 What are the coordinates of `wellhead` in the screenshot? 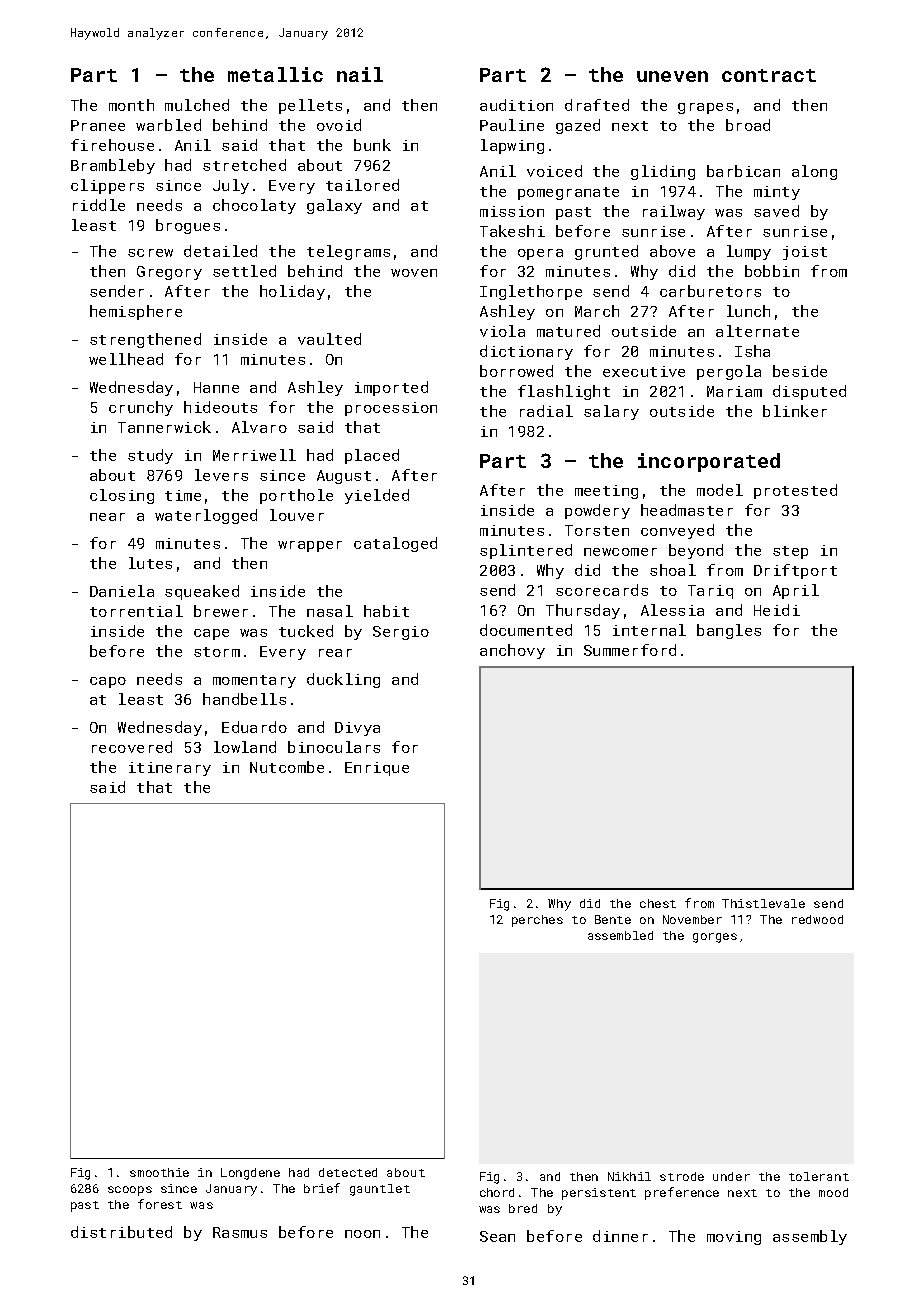 It's located at (126, 359).
